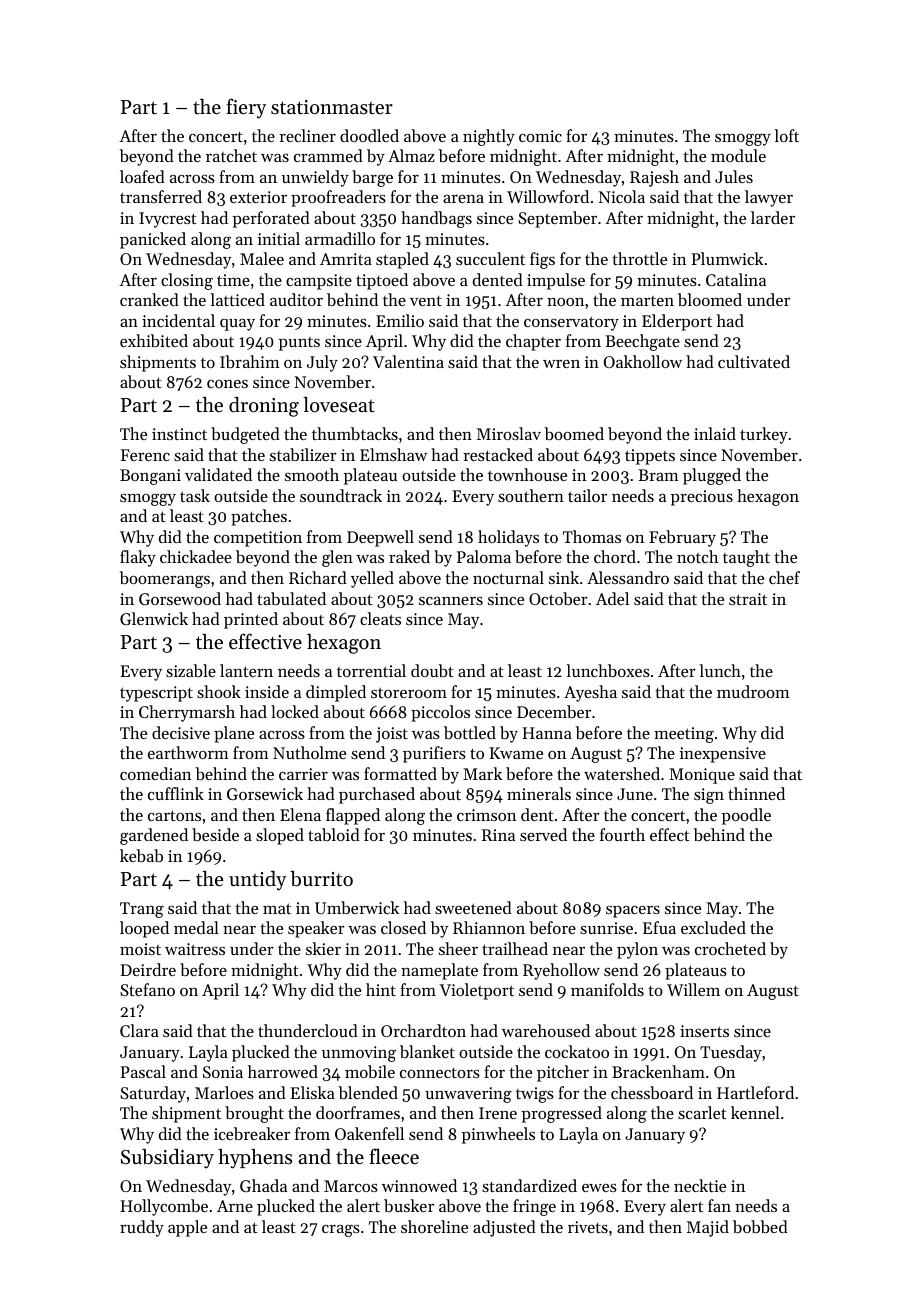 Image resolution: width=924 pixels, height=1314 pixels. What do you see at coordinates (504, 1228) in the document?
I see `adjusted` at bounding box center [504, 1228].
